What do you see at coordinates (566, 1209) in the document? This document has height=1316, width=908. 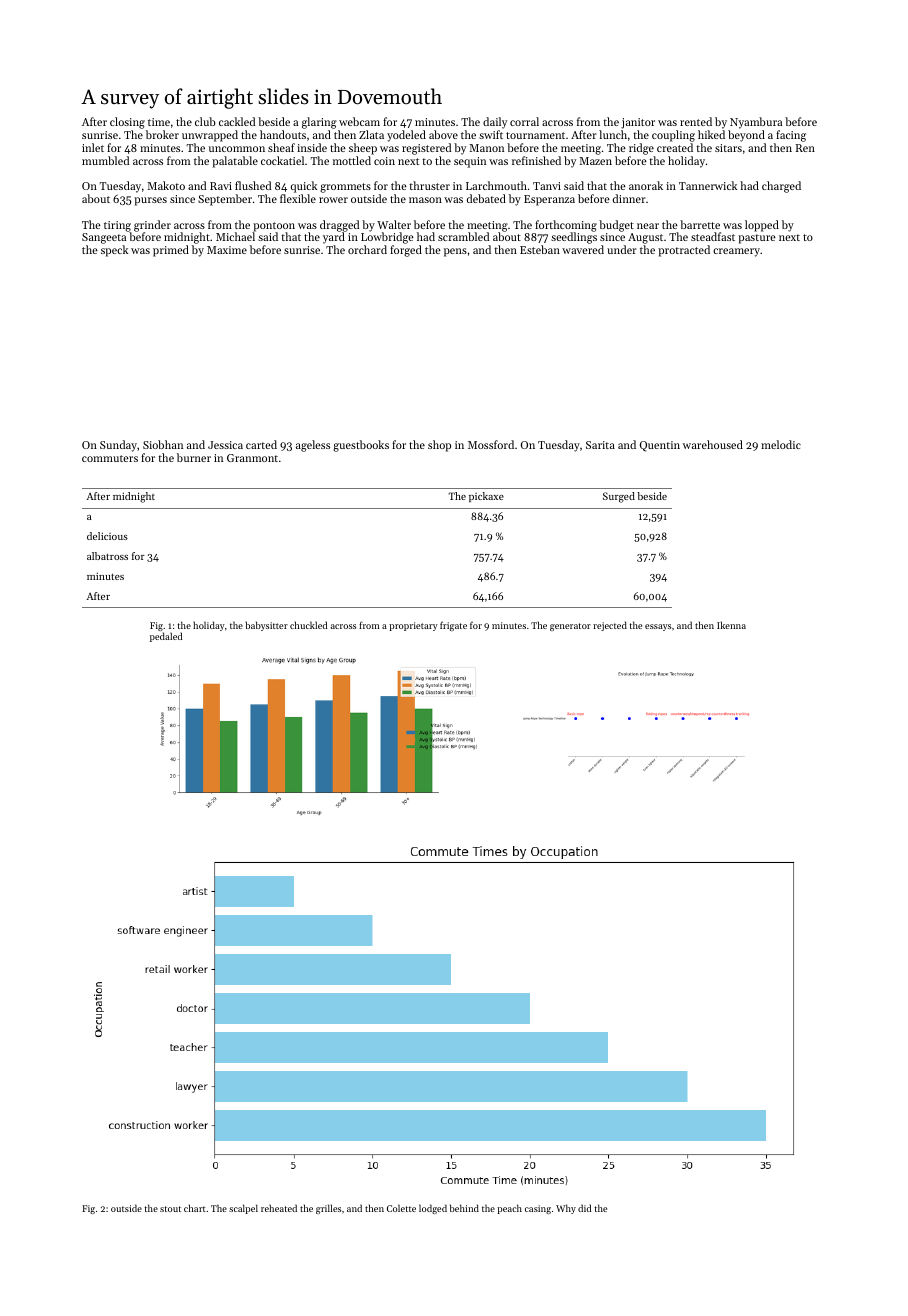 I see `Why` at bounding box center [566, 1209].
